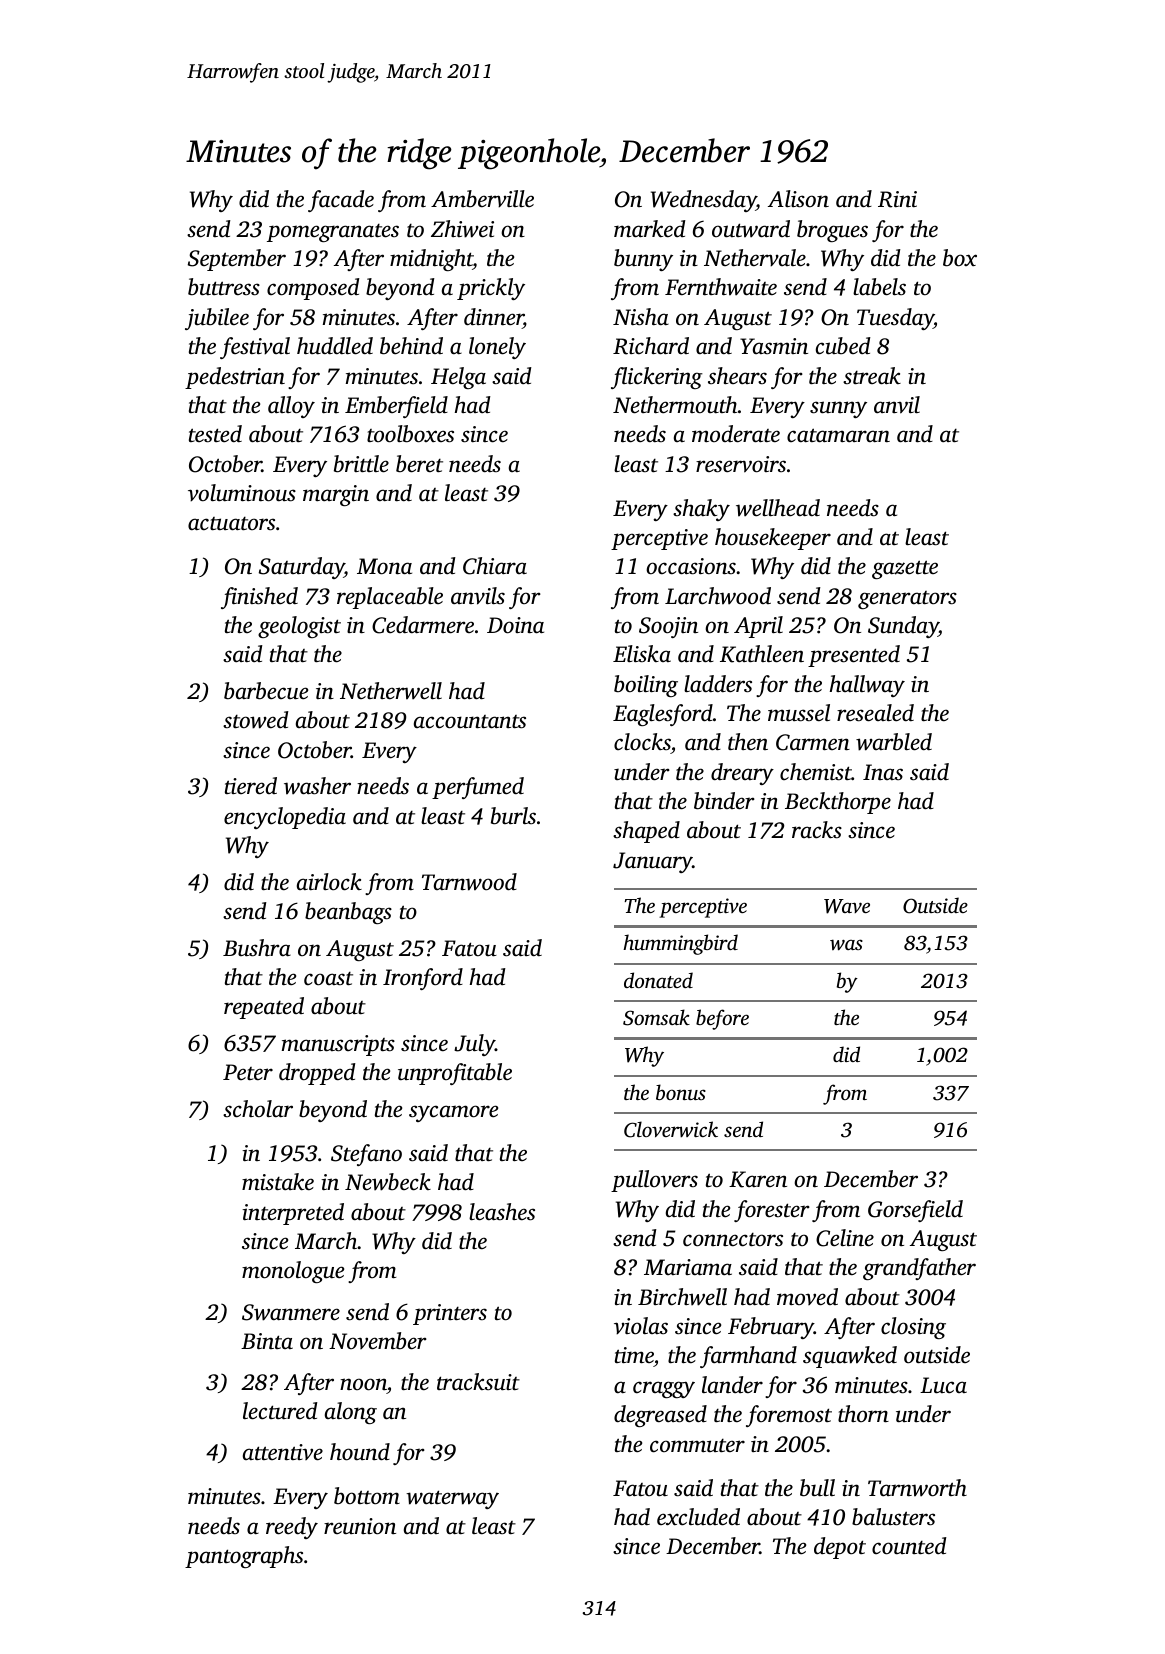 The width and height of the document is (1165, 1654). I want to click on huddled, so click(335, 346).
